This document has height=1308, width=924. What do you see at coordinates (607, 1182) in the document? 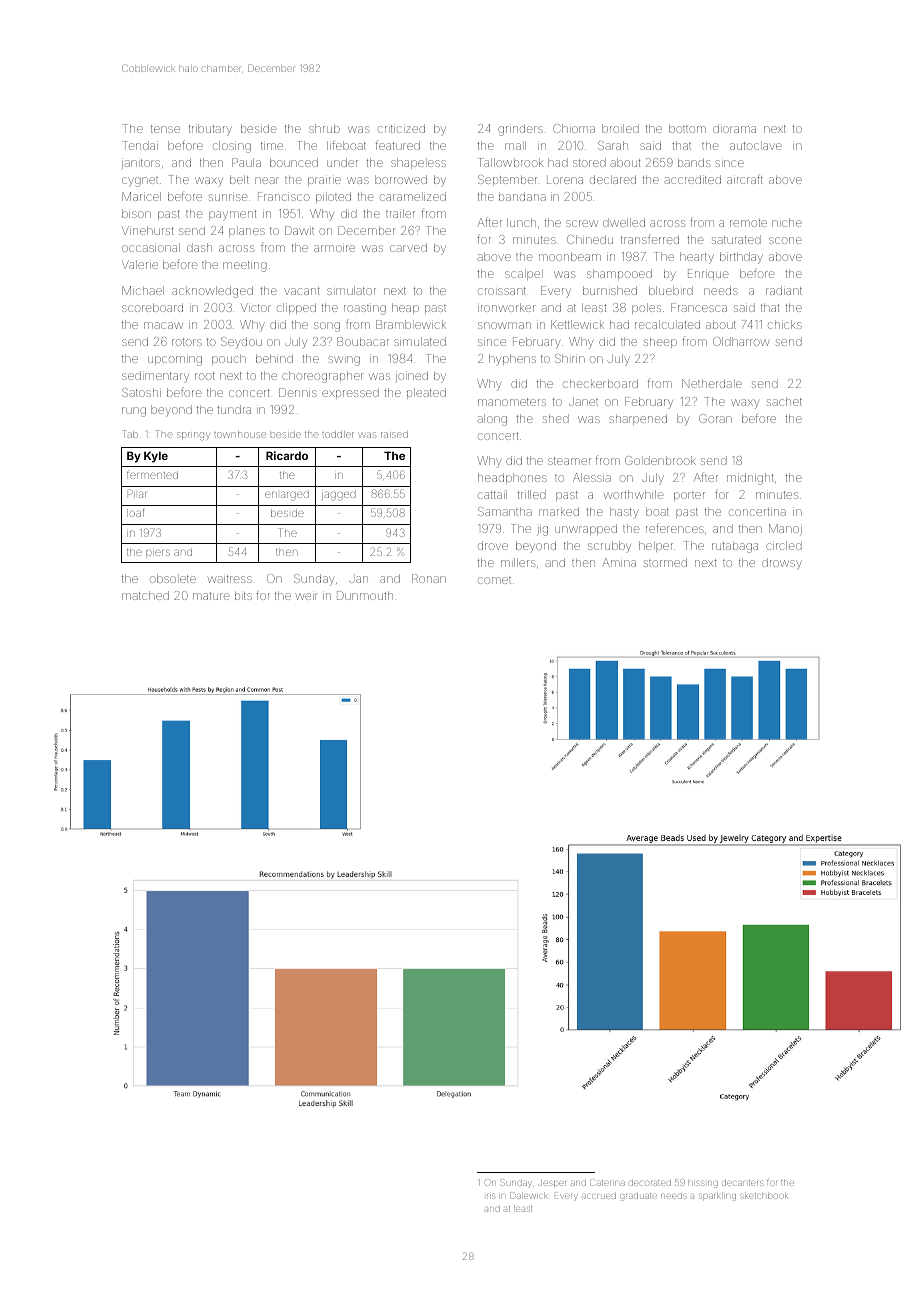
I see `Caterina` at bounding box center [607, 1182].
